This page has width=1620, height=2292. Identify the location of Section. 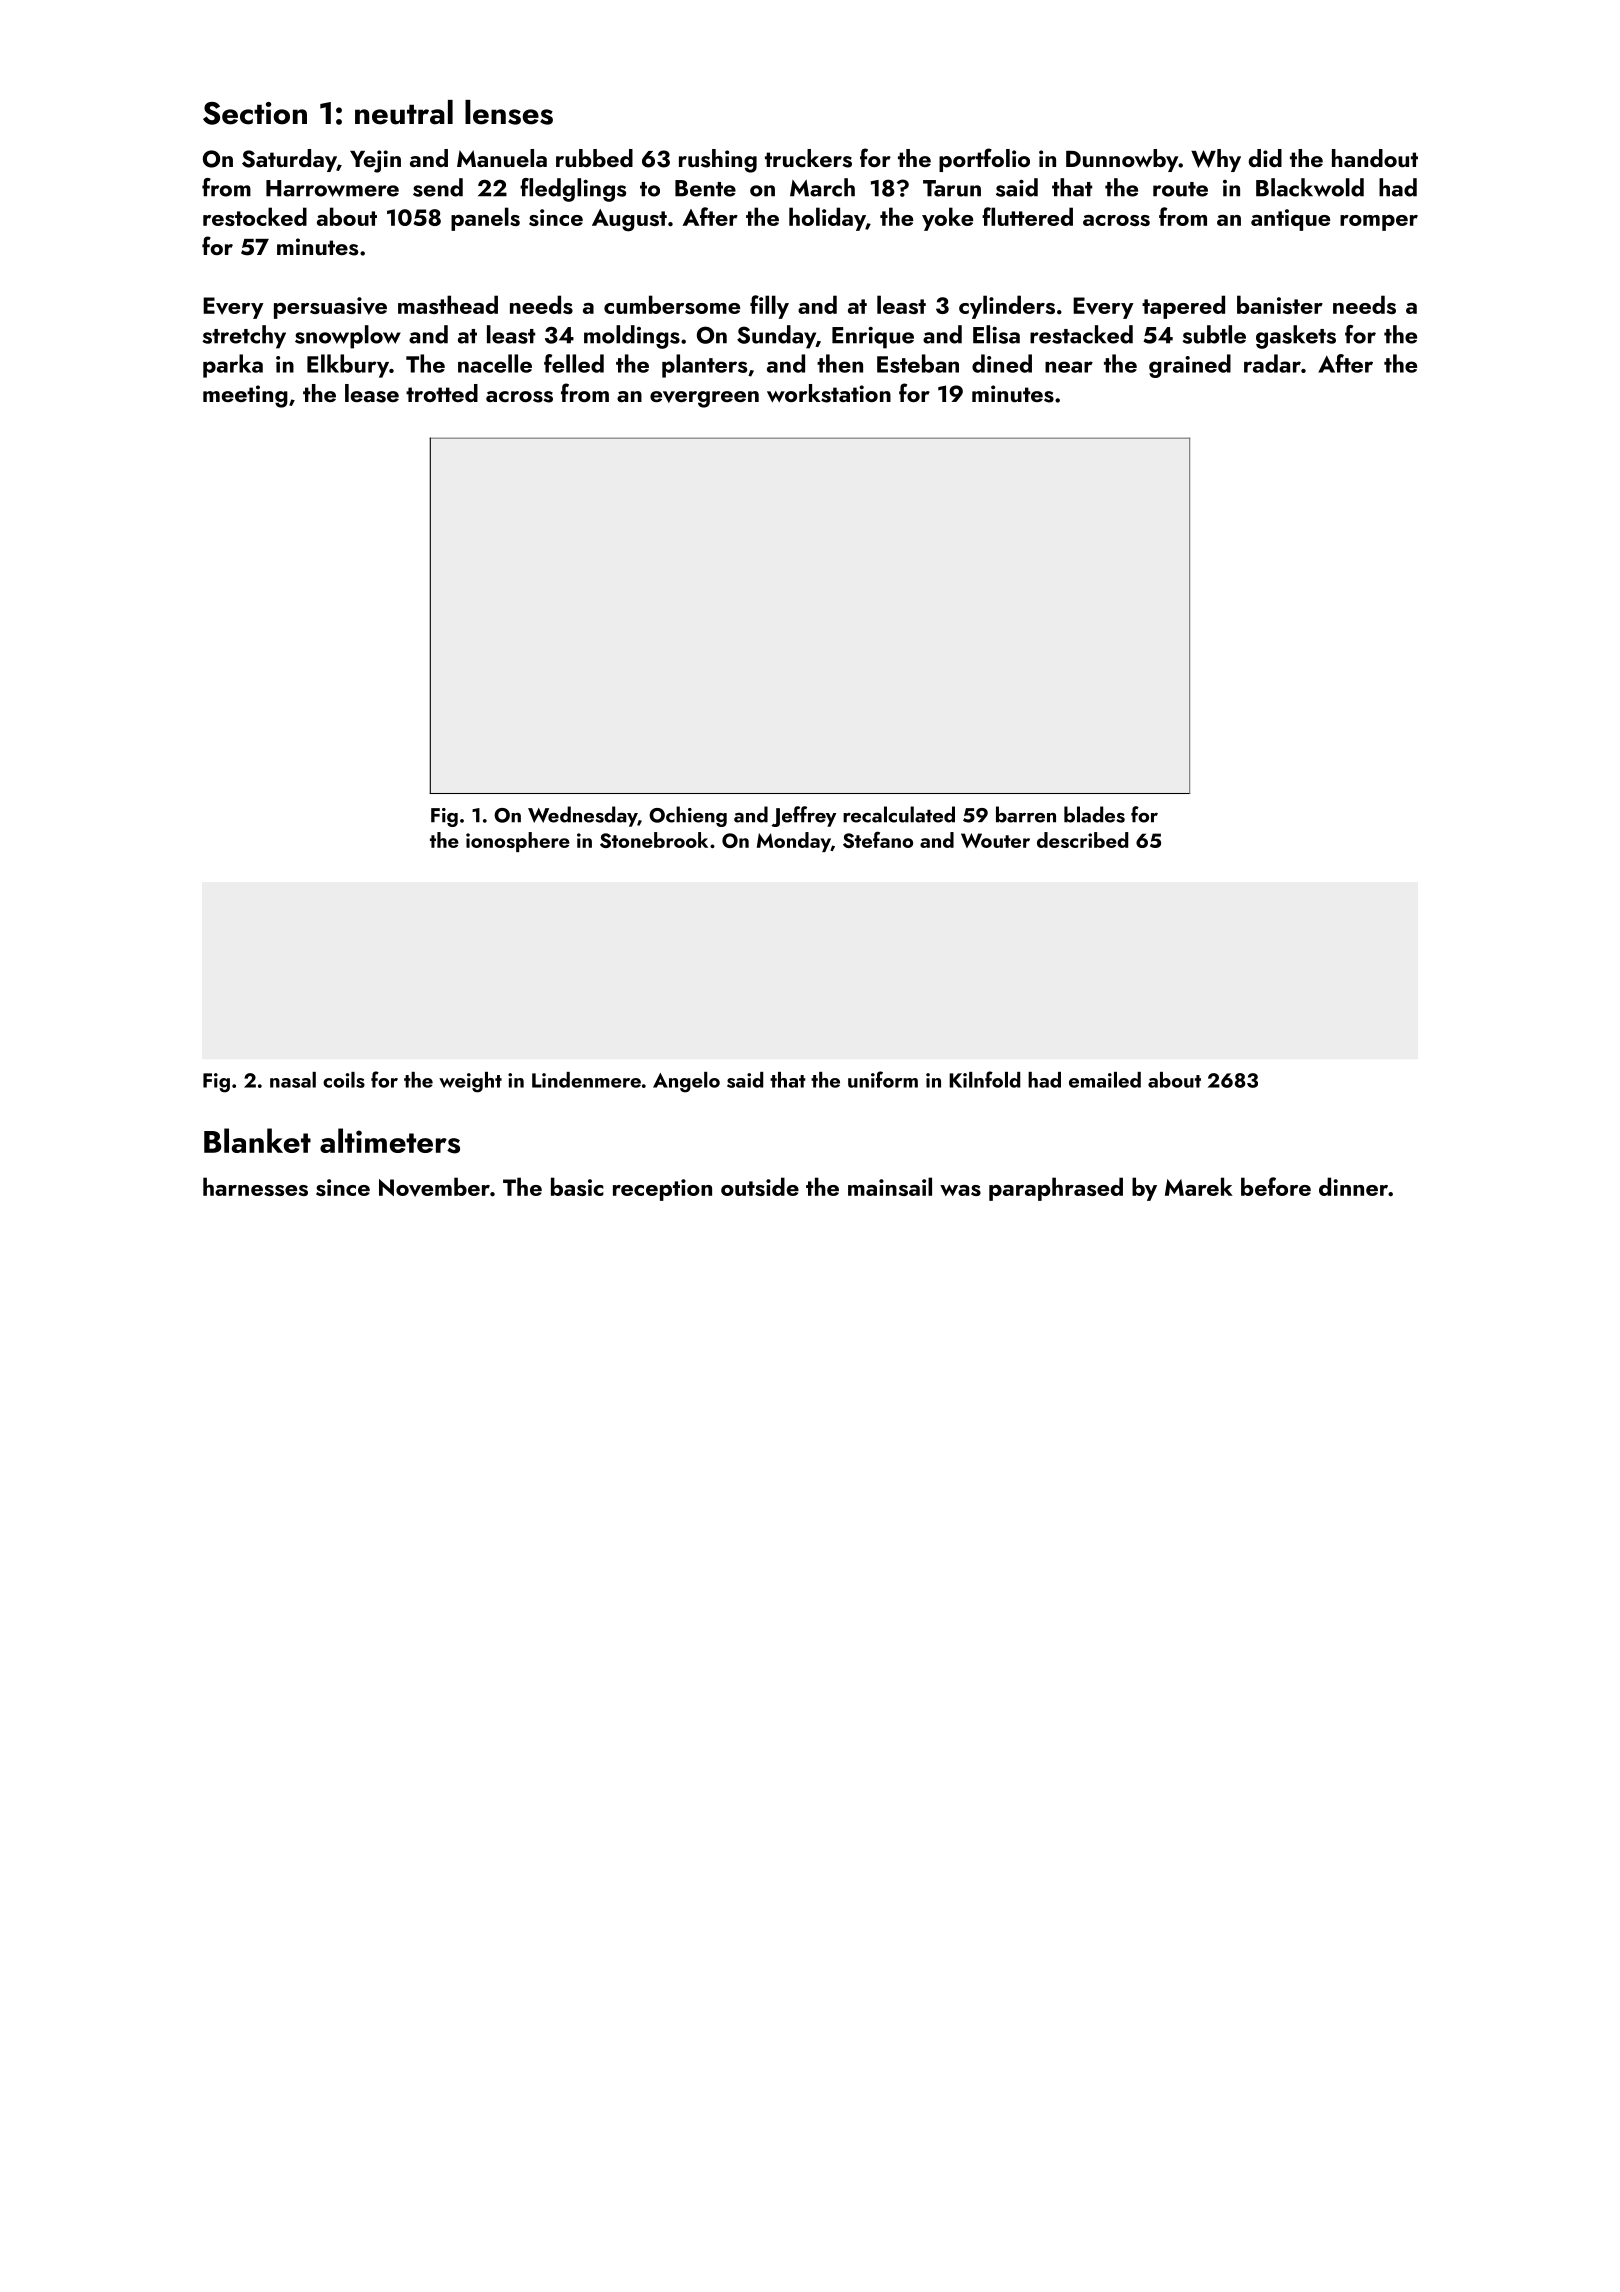
(255, 113).
